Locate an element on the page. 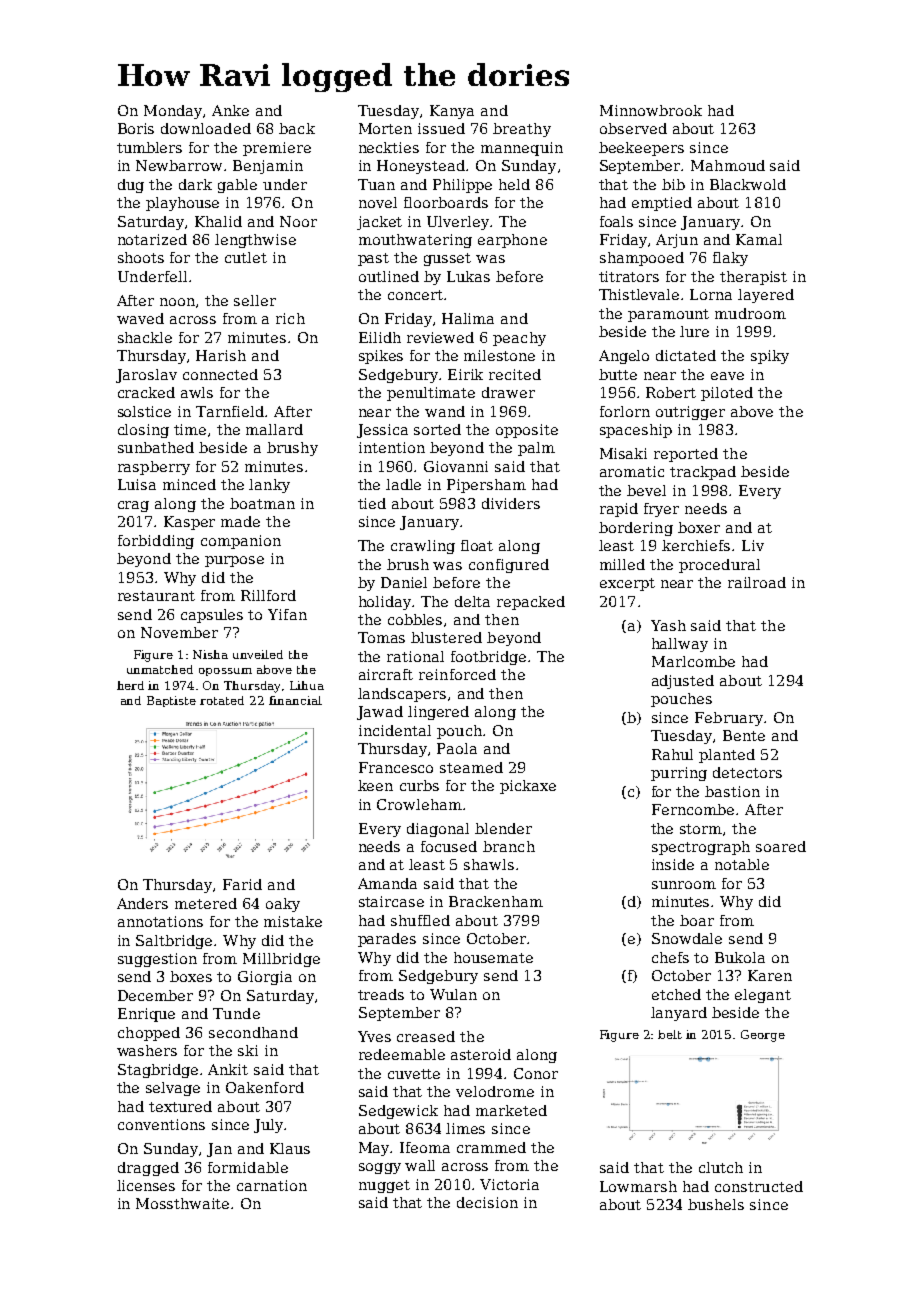 The height and width of the image is (1308, 924). foals is located at coordinates (616, 221).
